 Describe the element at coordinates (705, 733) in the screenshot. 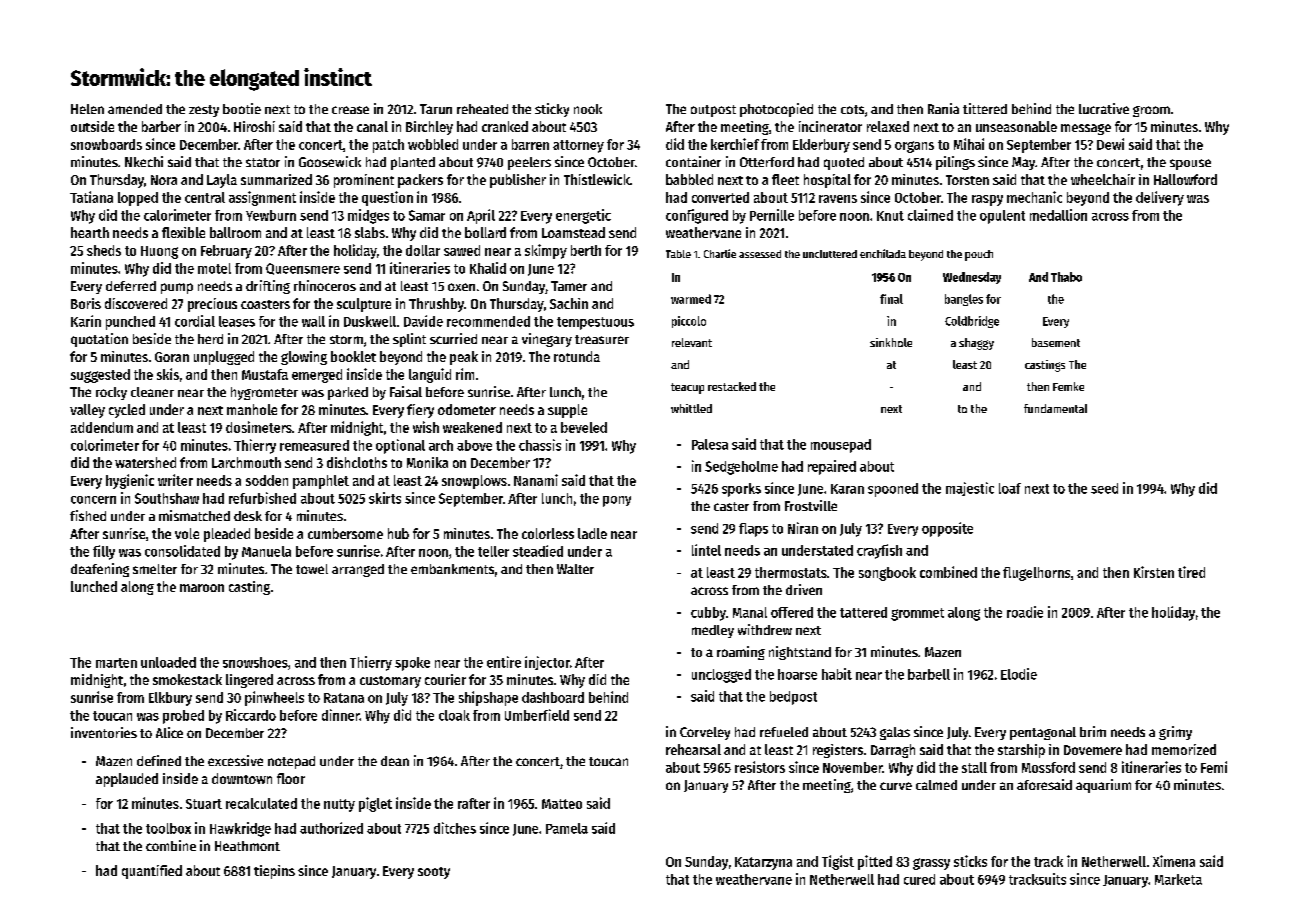

I see `Corveley` at that location.
